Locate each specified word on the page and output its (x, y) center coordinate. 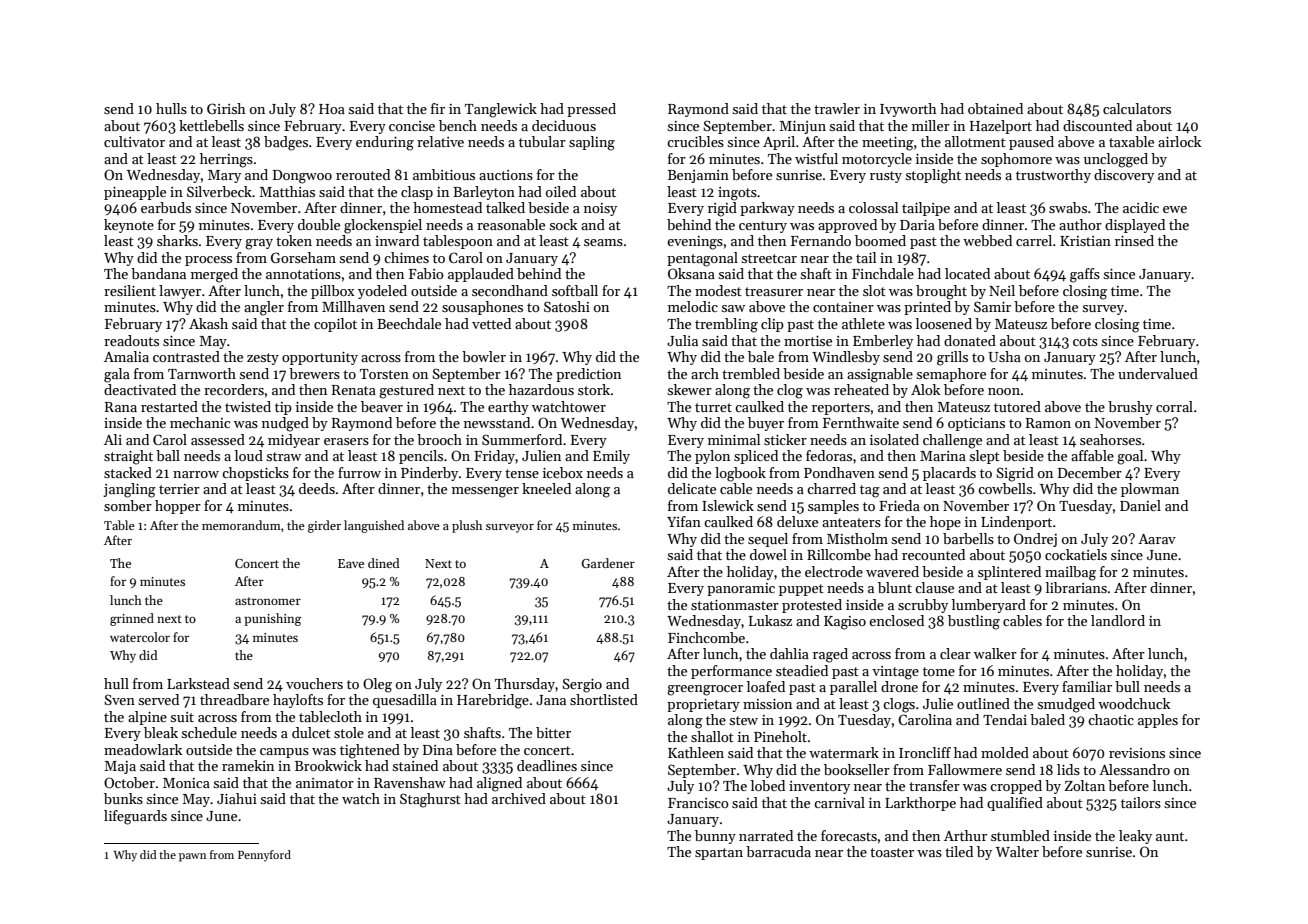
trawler (837, 108)
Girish (226, 108)
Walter (1017, 851)
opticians (976, 424)
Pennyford (264, 856)
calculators (1137, 108)
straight (128, 457)
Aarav (1157, 539)
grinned (132, 619)
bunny (715, 837)
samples (833, 507)
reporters (841, 409)
